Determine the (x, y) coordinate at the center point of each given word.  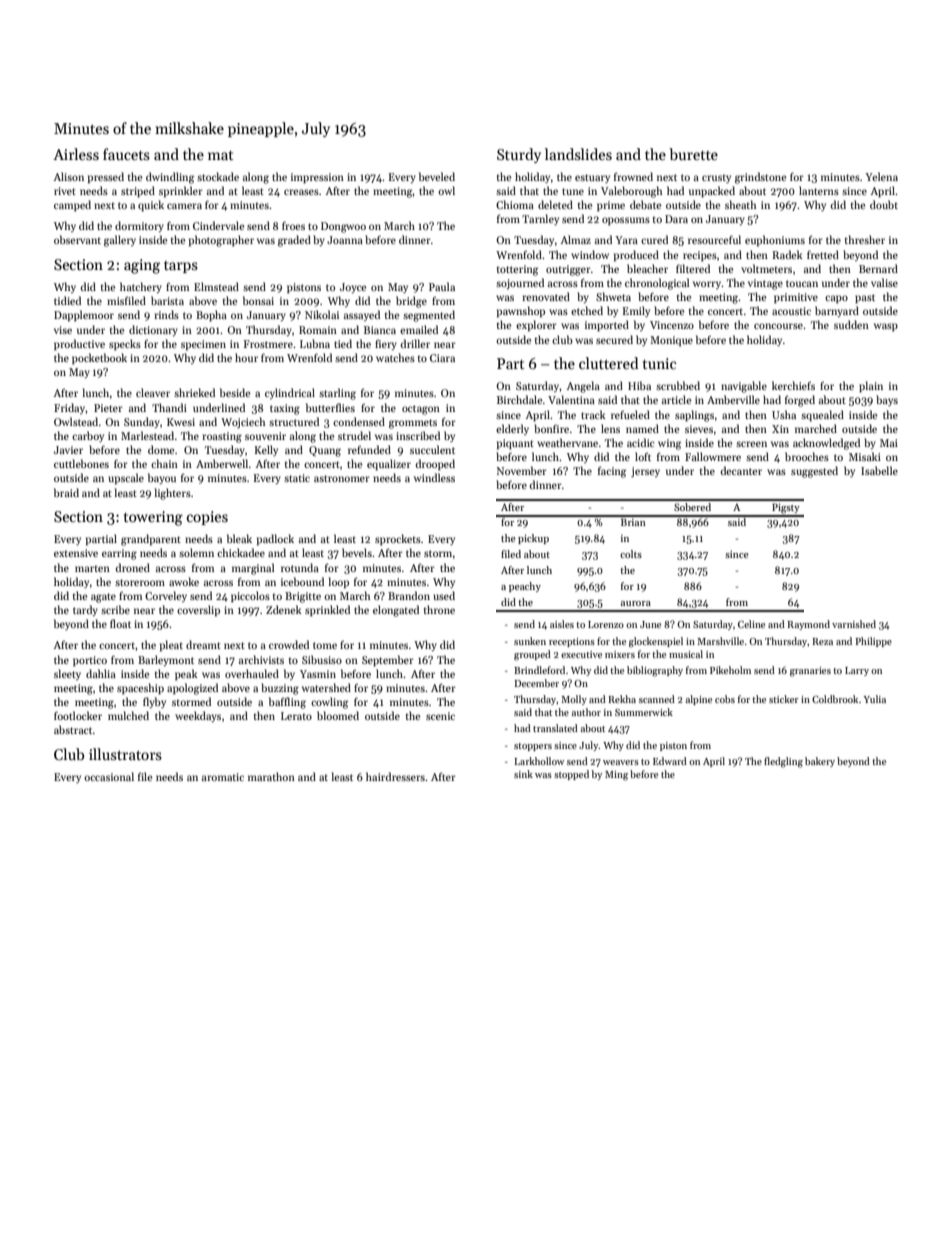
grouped (532, 655)
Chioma (515, 204)
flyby (154, 702)
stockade (218, 176)
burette (693, 154)
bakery (820, 762)
